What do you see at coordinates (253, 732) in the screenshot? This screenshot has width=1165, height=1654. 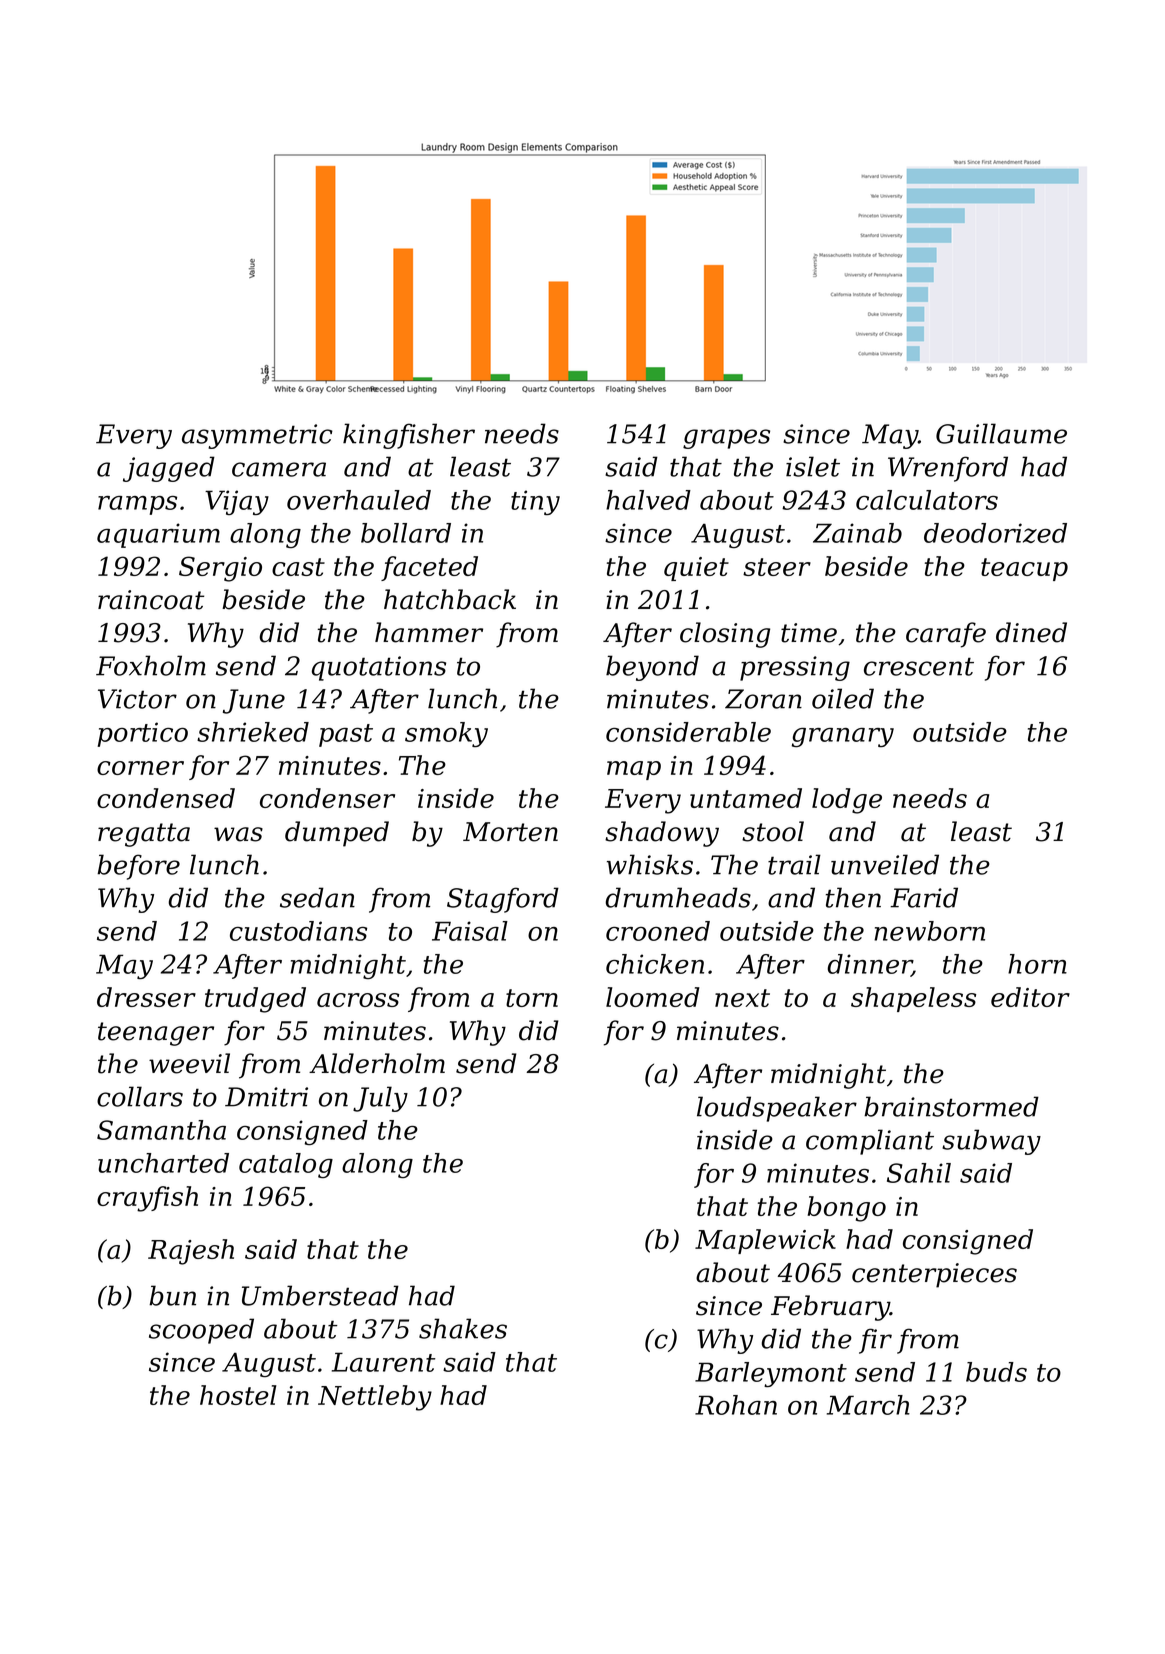 I see `shrieked` at bounding box center [253, 732].
